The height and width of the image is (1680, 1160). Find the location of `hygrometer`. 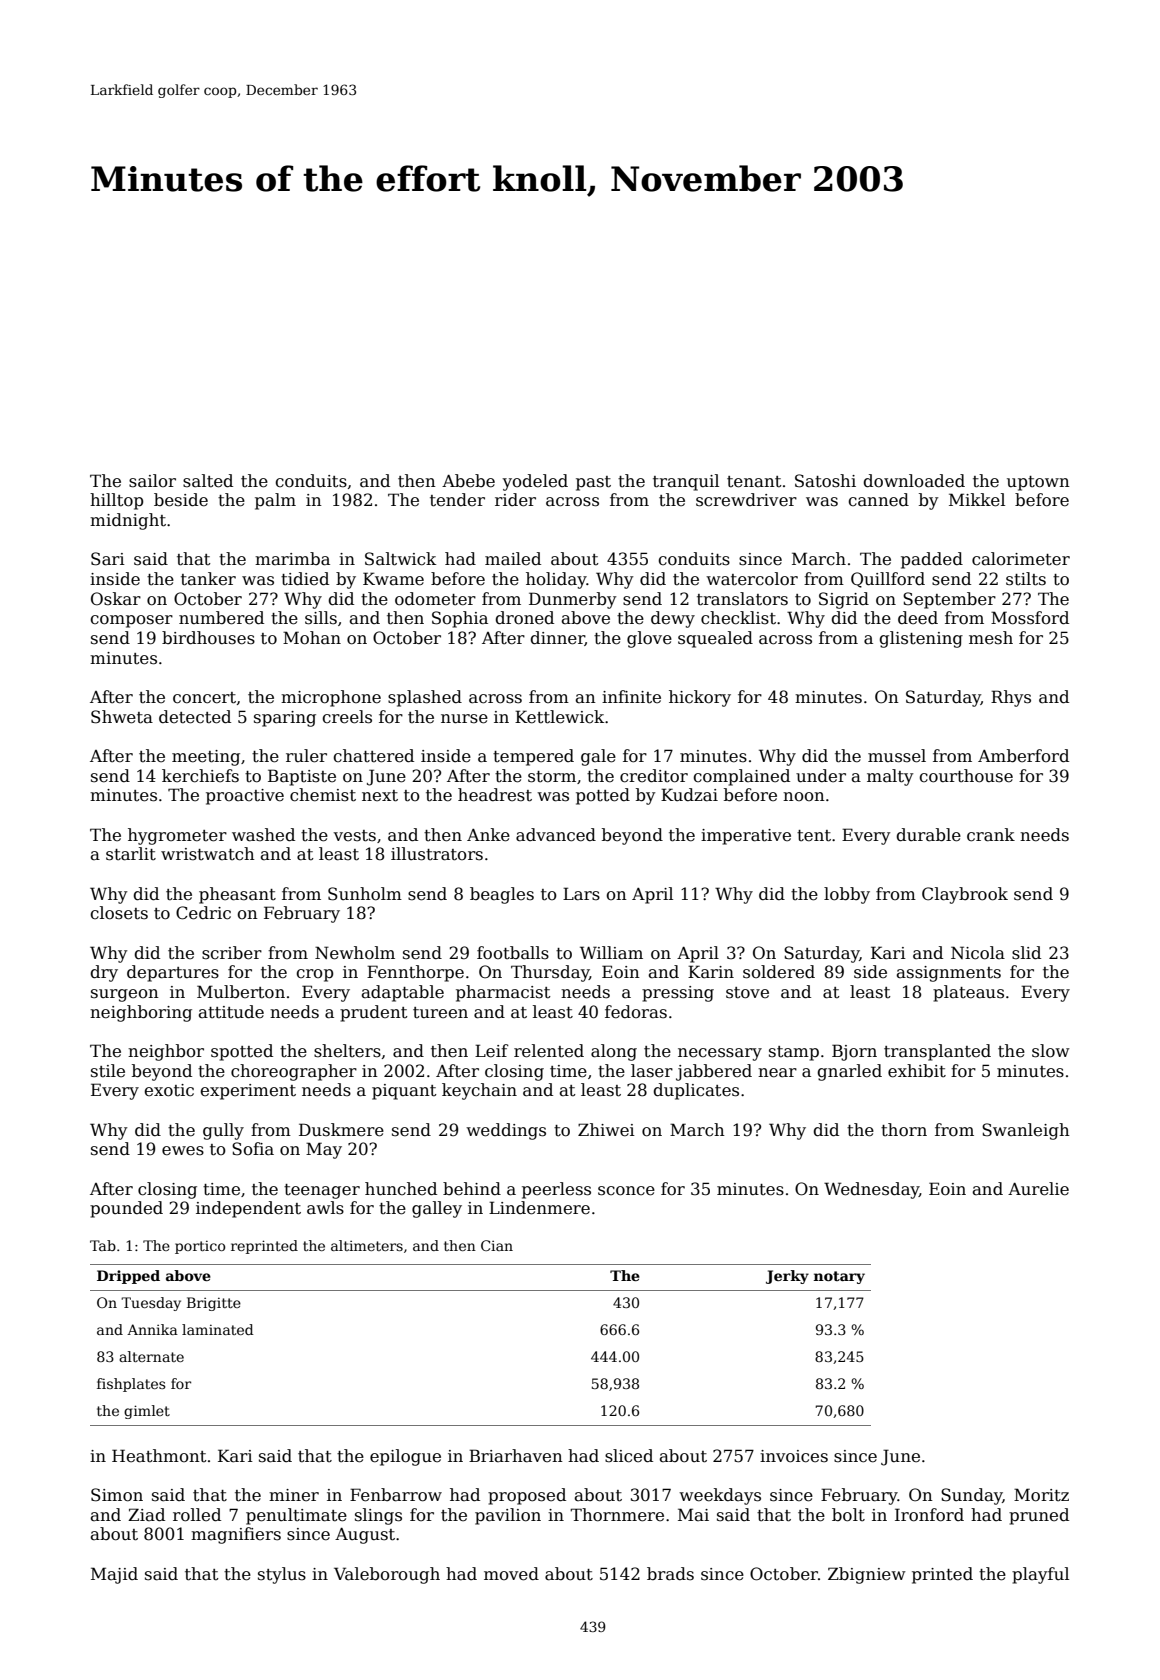

hygrometer is located at coordinates (177, 836).
